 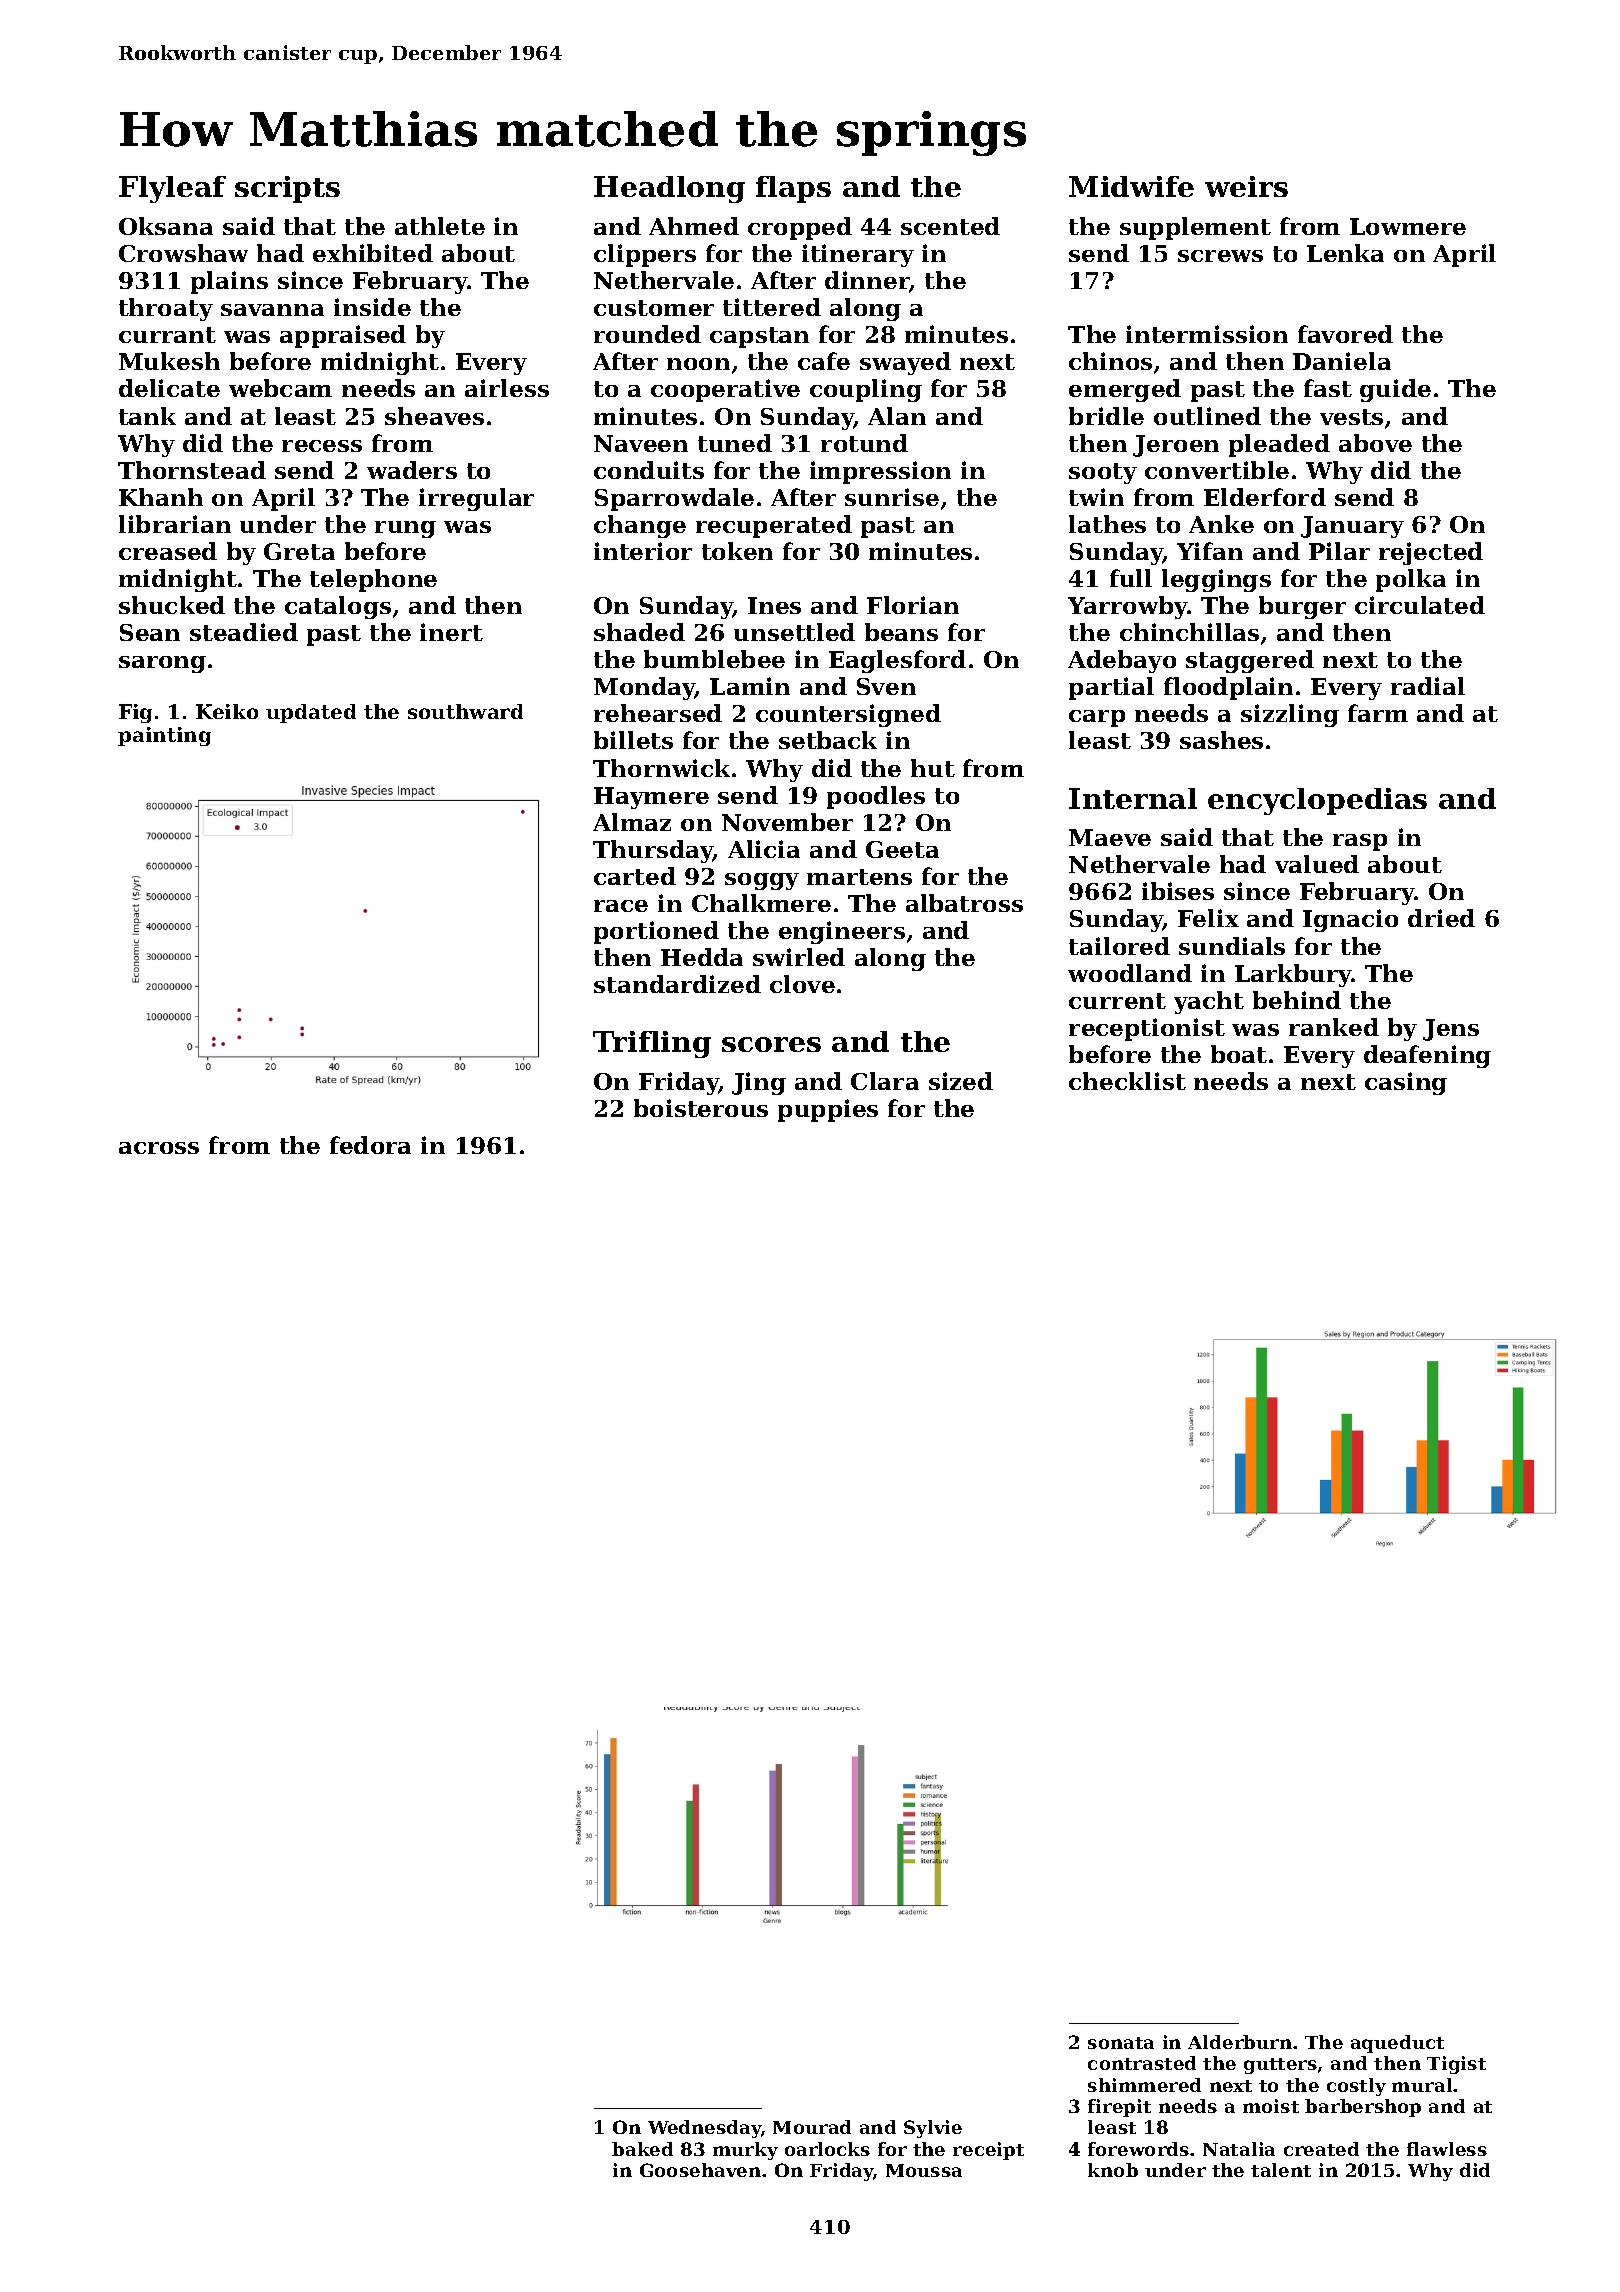 What do you see at coordinates (1408, 226) in the image?
I see `Lowmere` at bounding box center [1408, 226].
